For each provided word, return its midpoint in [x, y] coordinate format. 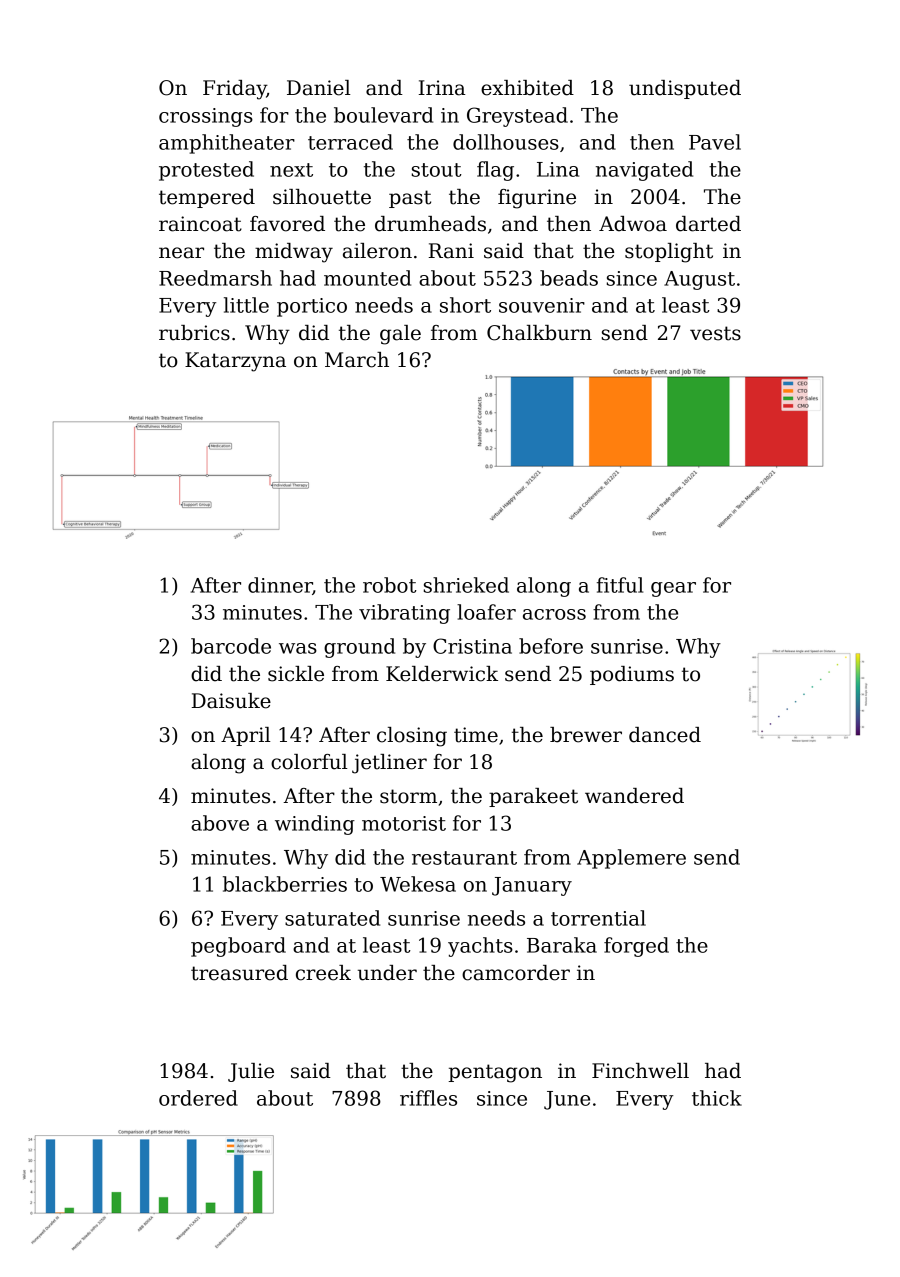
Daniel [319, 88]
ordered [198, 1098]
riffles [428, 1098]
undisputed [685, 89]
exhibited [527, 88]
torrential [598, 918]
